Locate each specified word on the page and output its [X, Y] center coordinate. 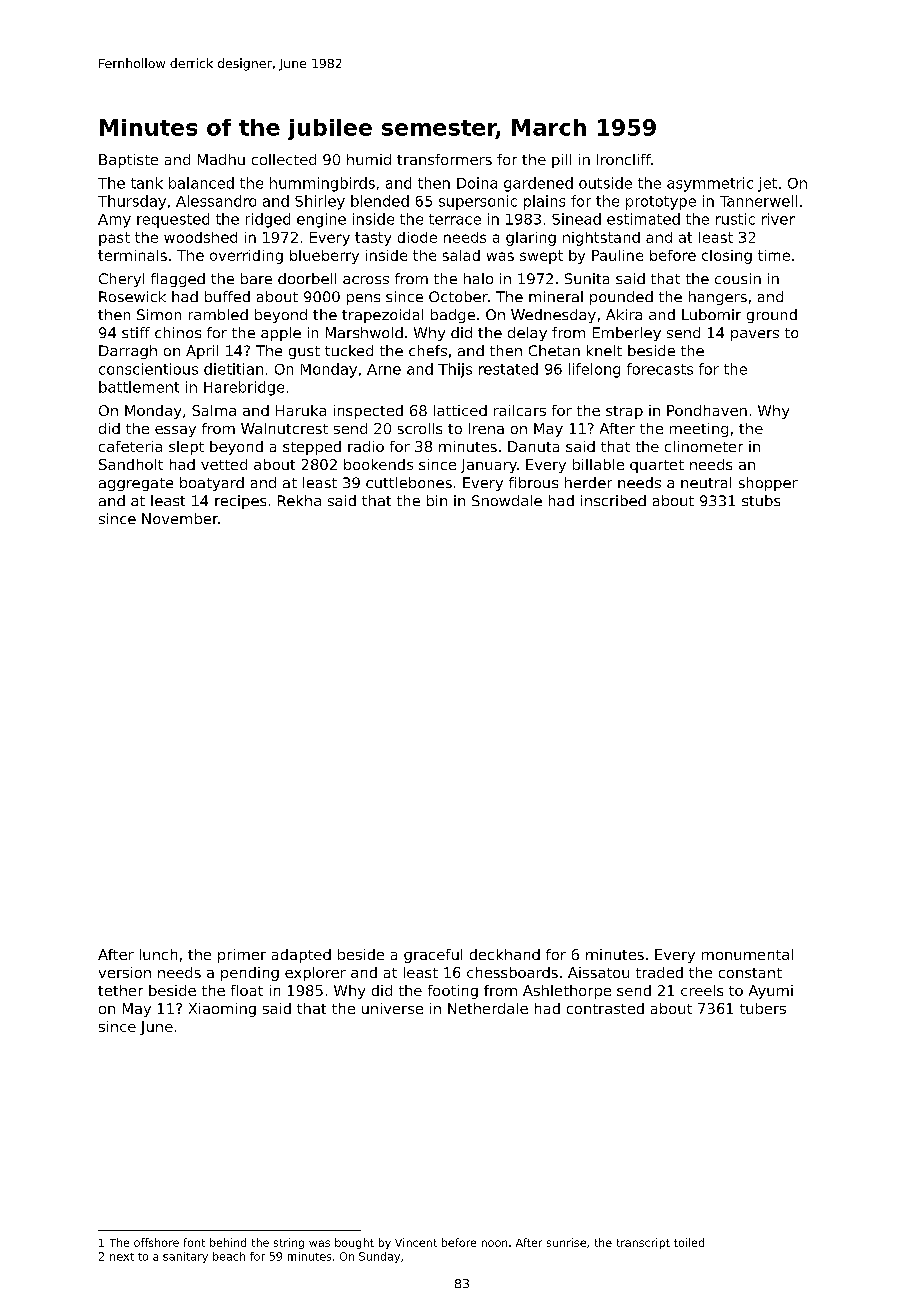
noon [494, 1243]
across [366, 280]
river [778, 219]
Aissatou [598, 972]
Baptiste [128, 161]
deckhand [505, 954]
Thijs [455, 370]
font [194, 1242]
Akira [624, 314]
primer [242, 956]
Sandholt [131, 464]
